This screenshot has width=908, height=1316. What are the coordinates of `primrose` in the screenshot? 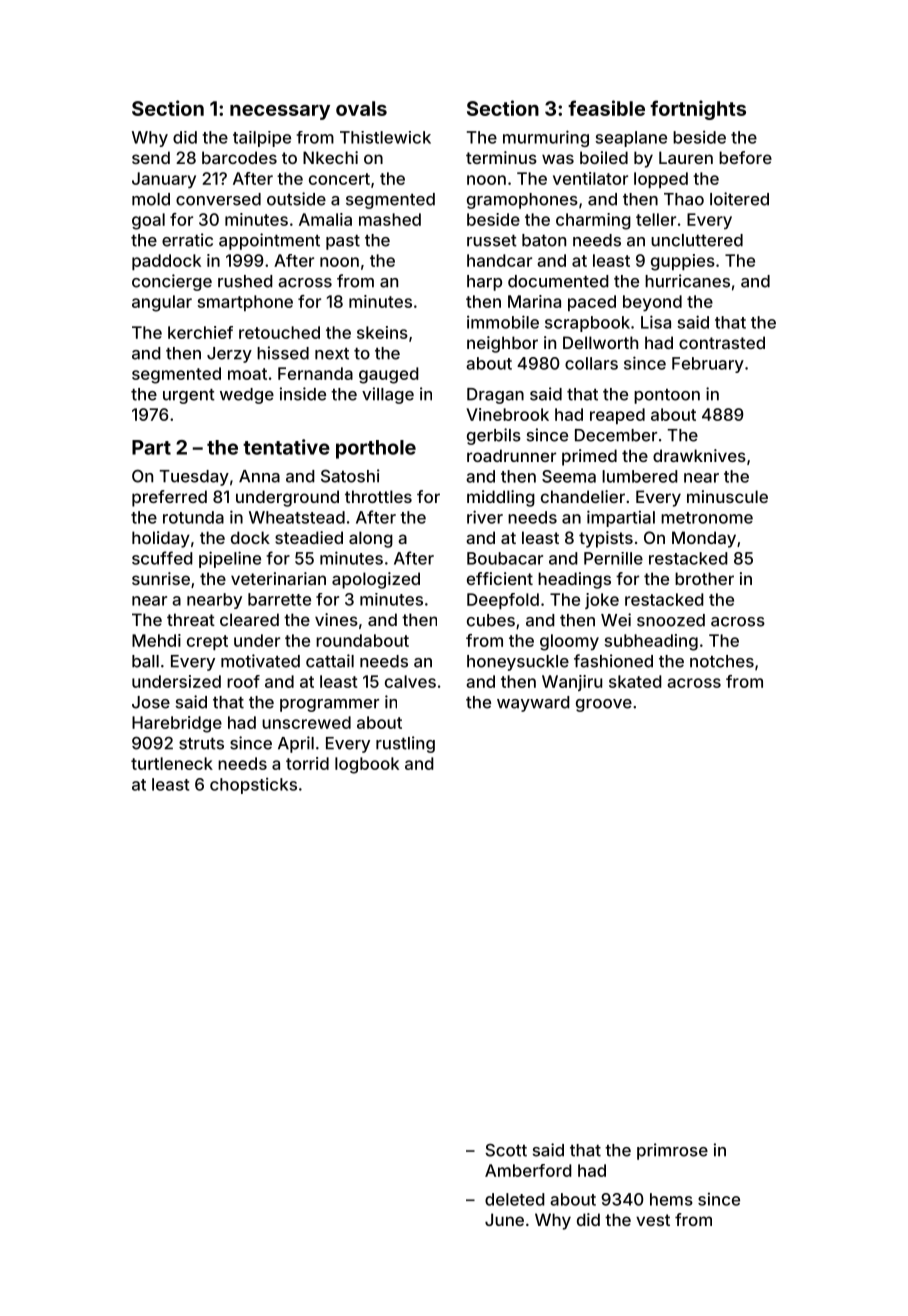 It's located at (672, 1151).
